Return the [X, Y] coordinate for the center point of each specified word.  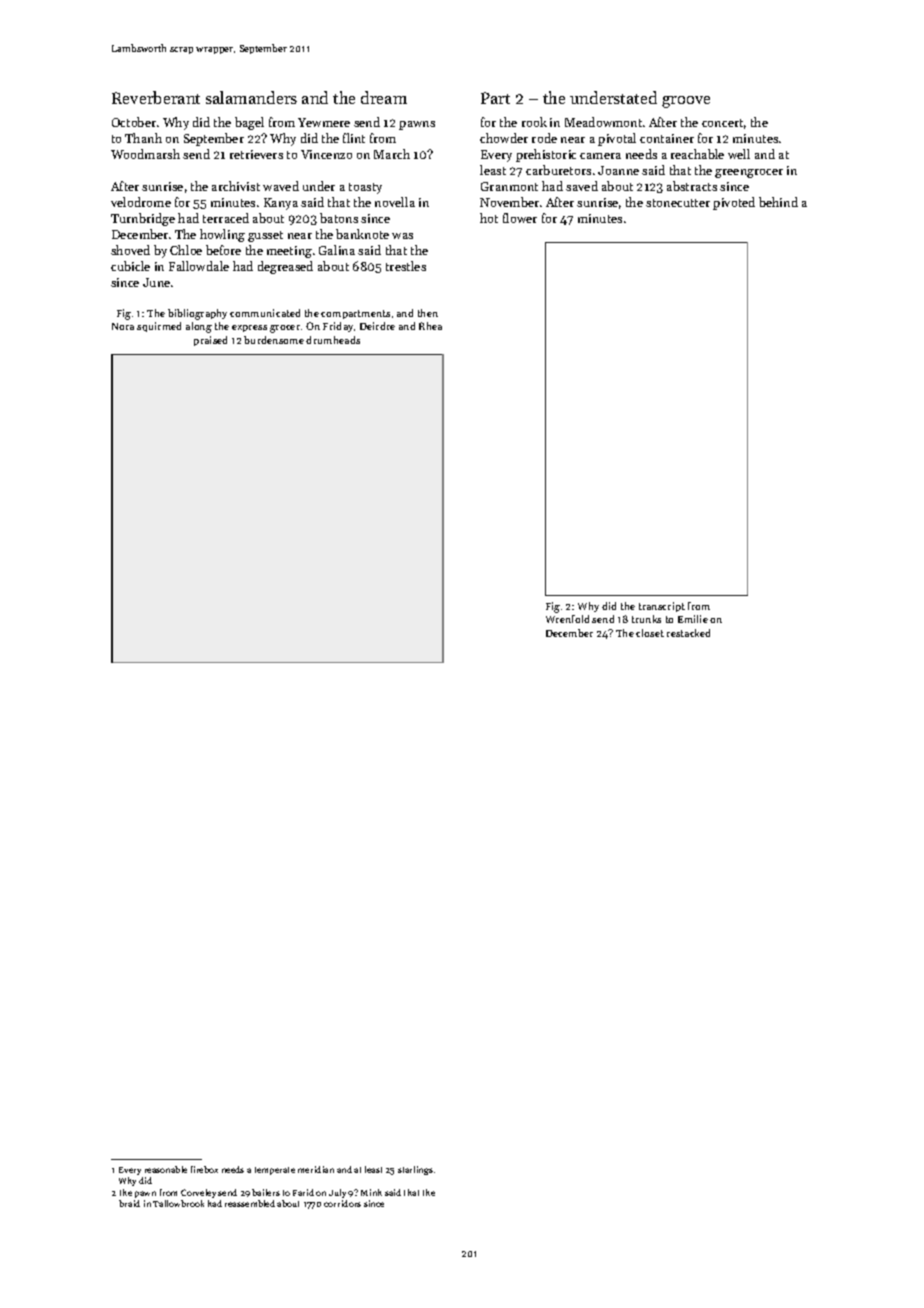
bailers [266, 1192]
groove [686, 102]
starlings [415, 1170]
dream [384, 97]
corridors [342, 1203]
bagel [249, 123]
